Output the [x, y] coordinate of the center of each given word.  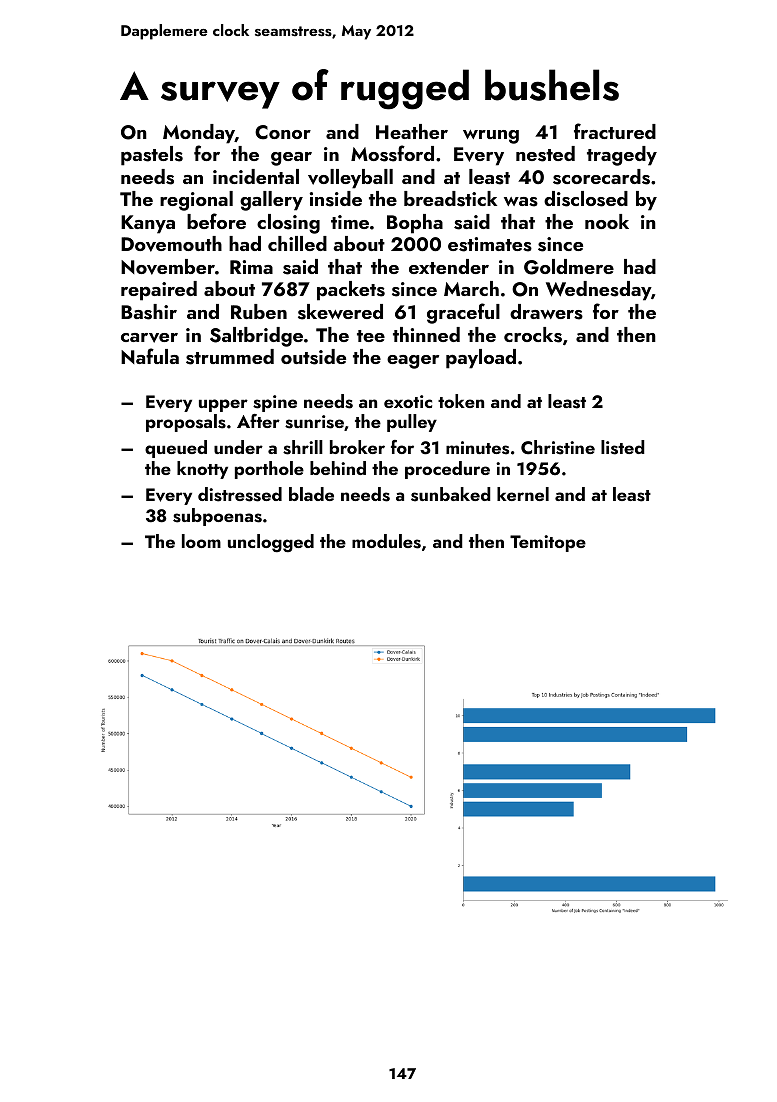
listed [623, 447]
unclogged [271, 543]
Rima [251, 267]
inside [336, 199]
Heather [412, 131]
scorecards [601, 177]
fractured [615, 131]
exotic [408, 401]
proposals [186, 423]
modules [386, 541]
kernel [523, 494]
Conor [283, 132]
